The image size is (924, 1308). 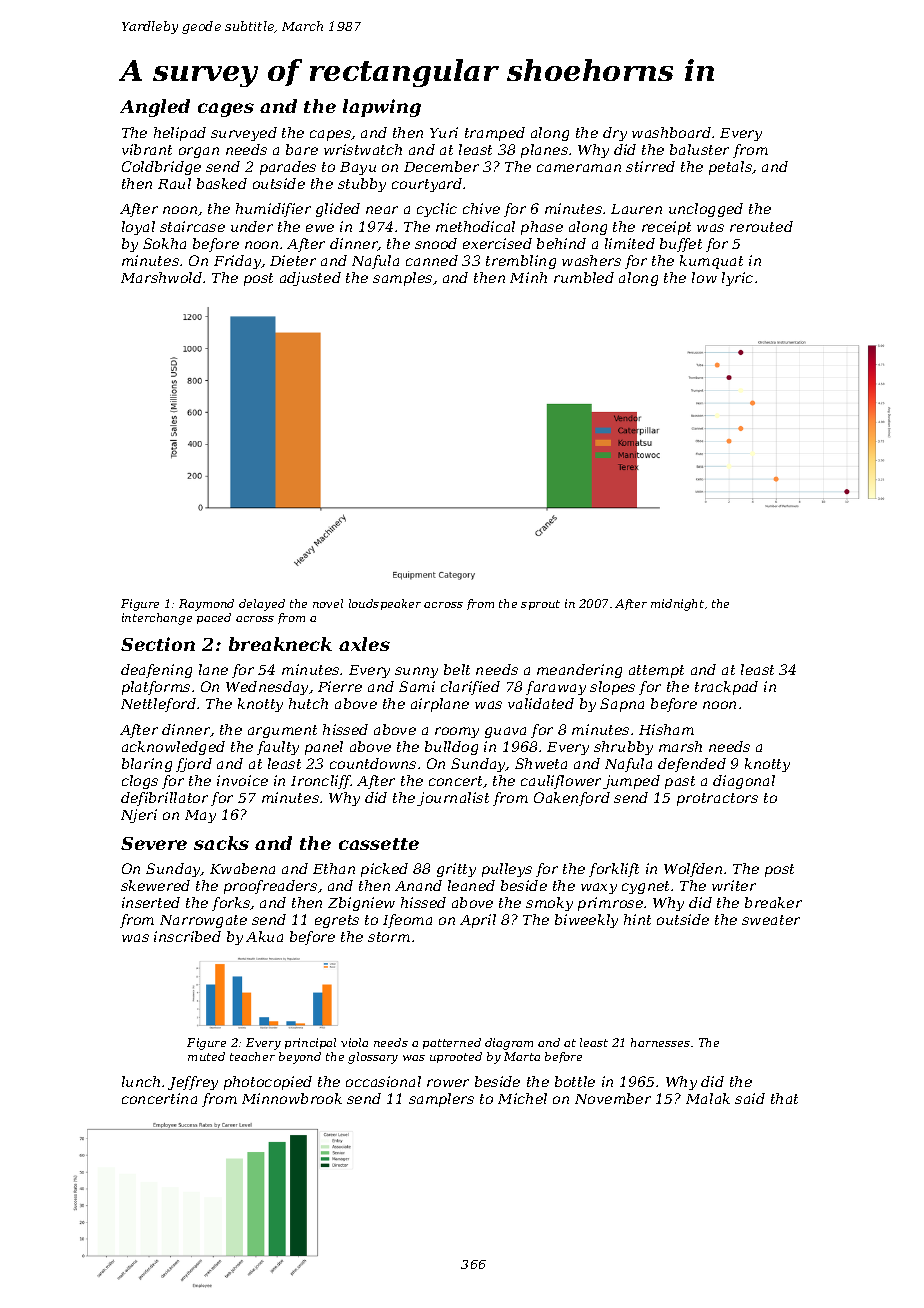 What do you see at coordinates (262, 605) in the page?
I see `delayed` at bounding box center [262, 605].
